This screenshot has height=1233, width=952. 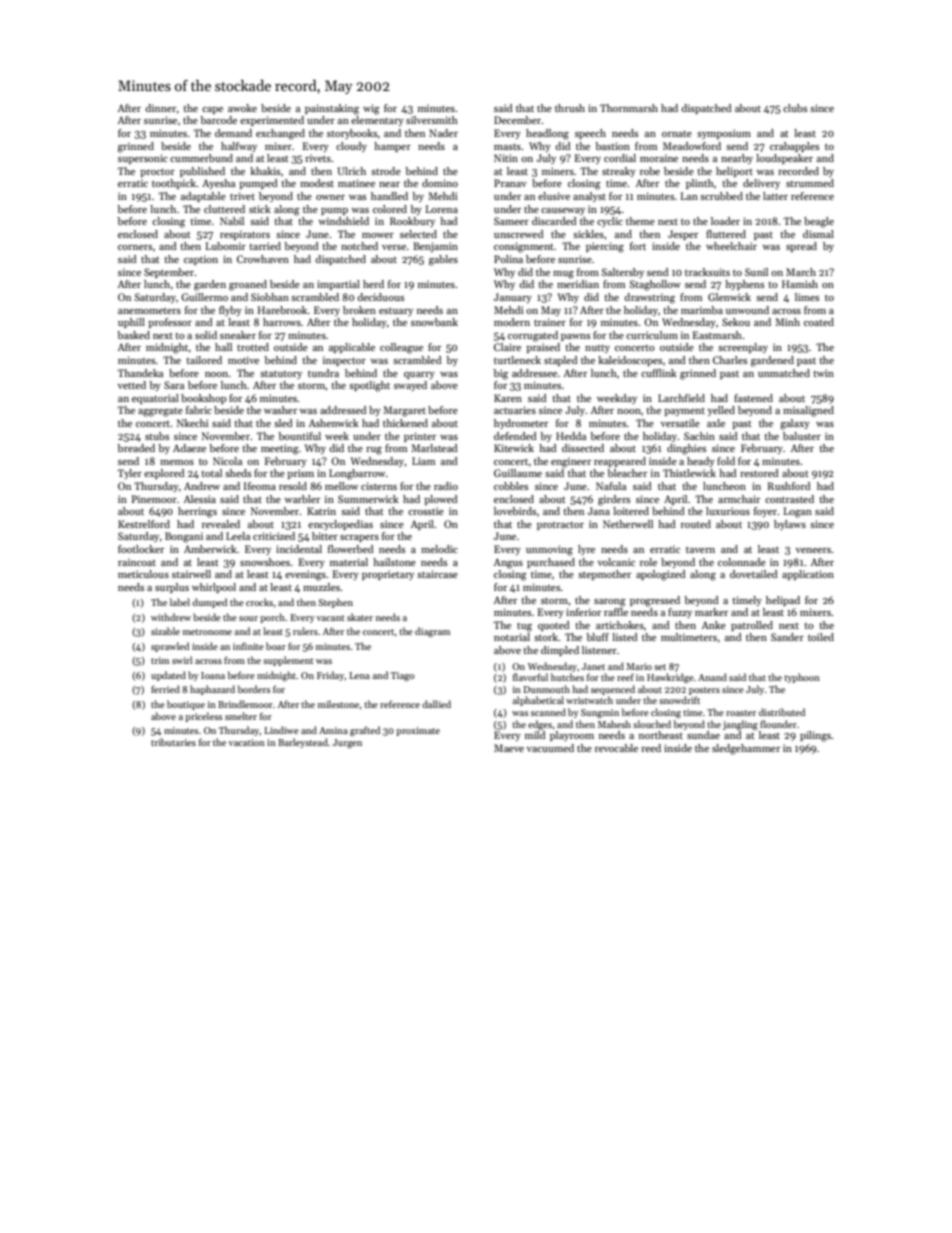 What do you see at coordinates (808, 575) in the screenshot?
I see `application` at bounding box center [808, 575].
